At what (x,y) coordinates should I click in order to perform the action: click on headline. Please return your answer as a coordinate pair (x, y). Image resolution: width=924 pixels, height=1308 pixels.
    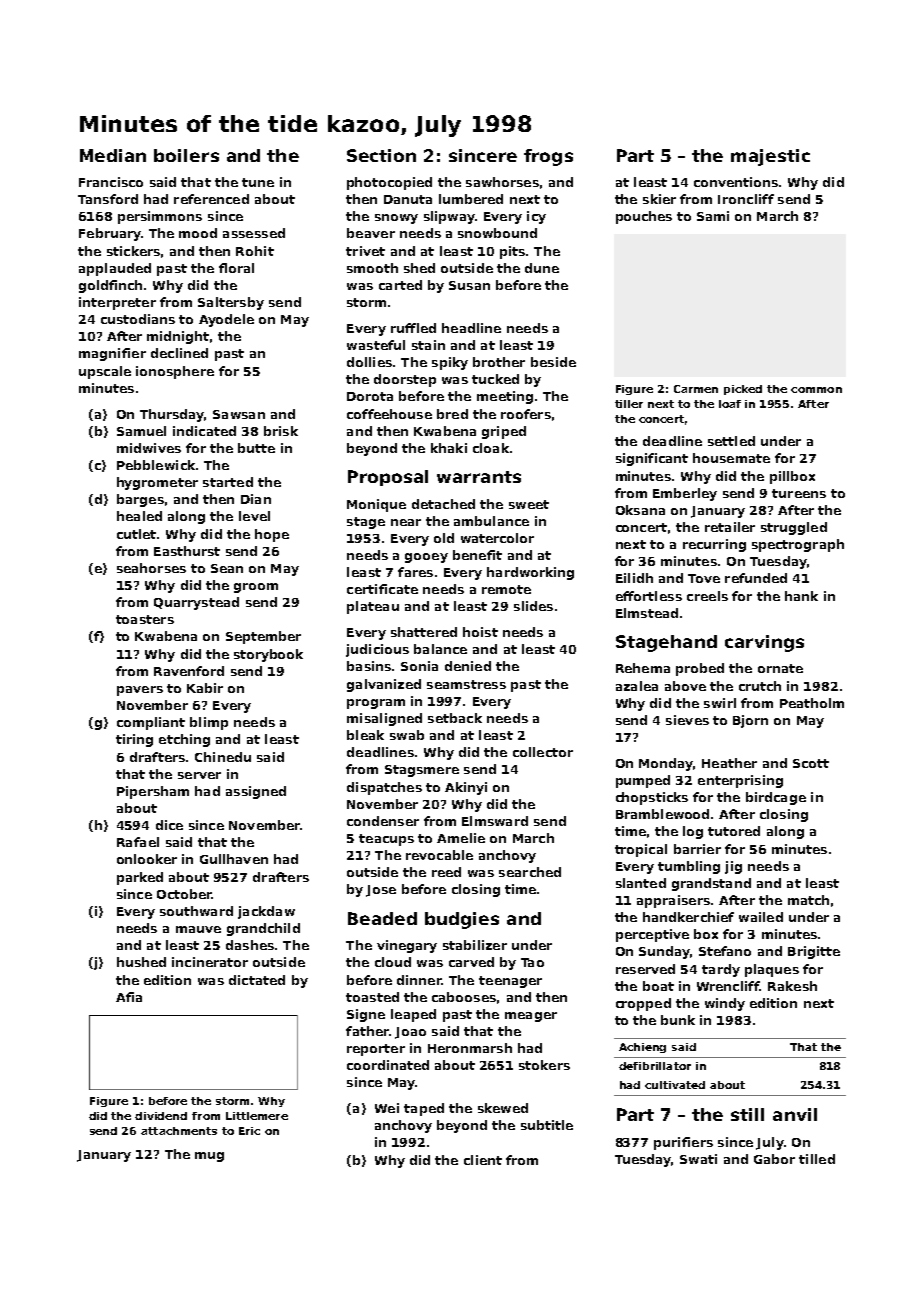
    Looking at the image, I should click on (471, 328).
